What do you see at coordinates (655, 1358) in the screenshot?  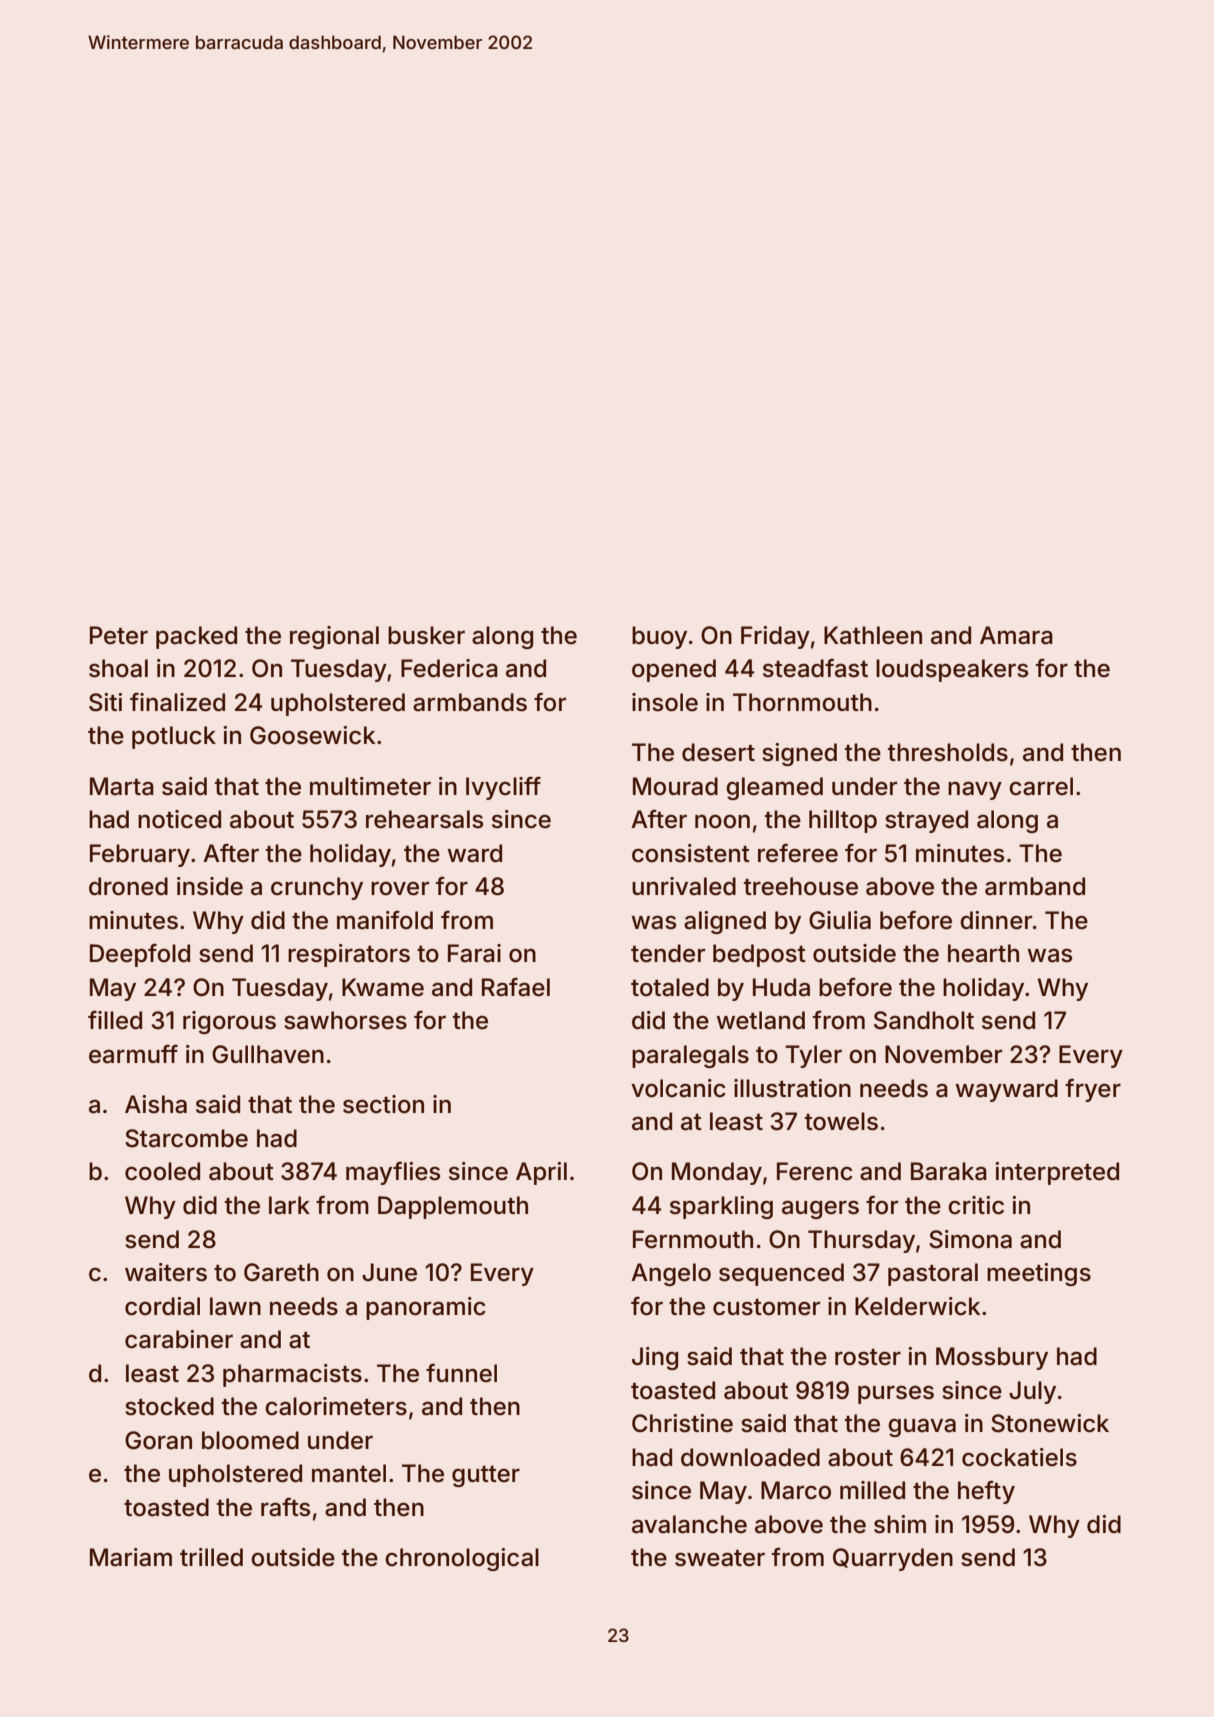 I see `Jing` at bounding box center [655, 1358].
